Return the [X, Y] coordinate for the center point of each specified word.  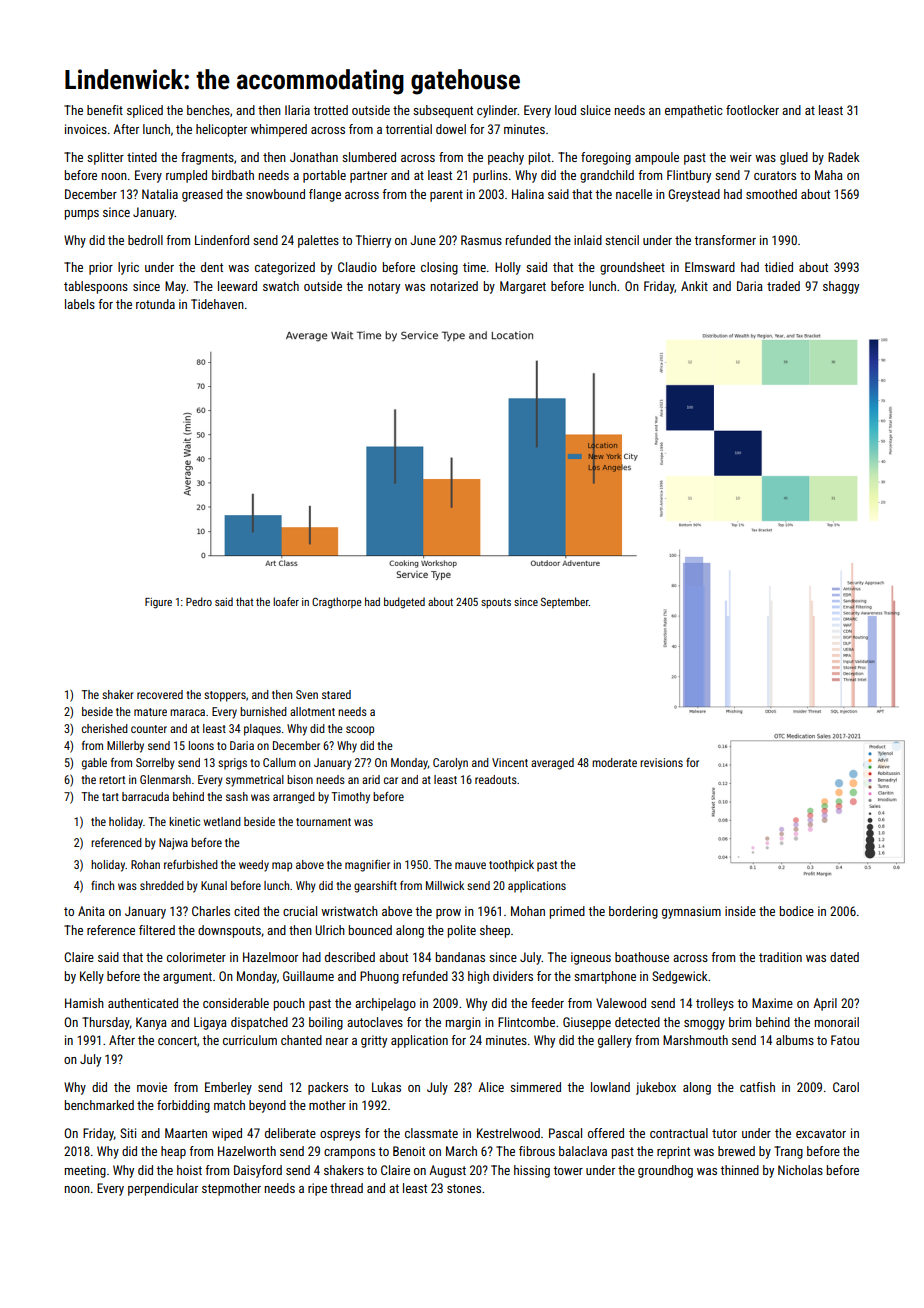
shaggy [841, 287]
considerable [236, 1003]
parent [446, 196]
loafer [286, 601]
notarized [454, 286]
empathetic [694, 111]
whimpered [278, 130]
